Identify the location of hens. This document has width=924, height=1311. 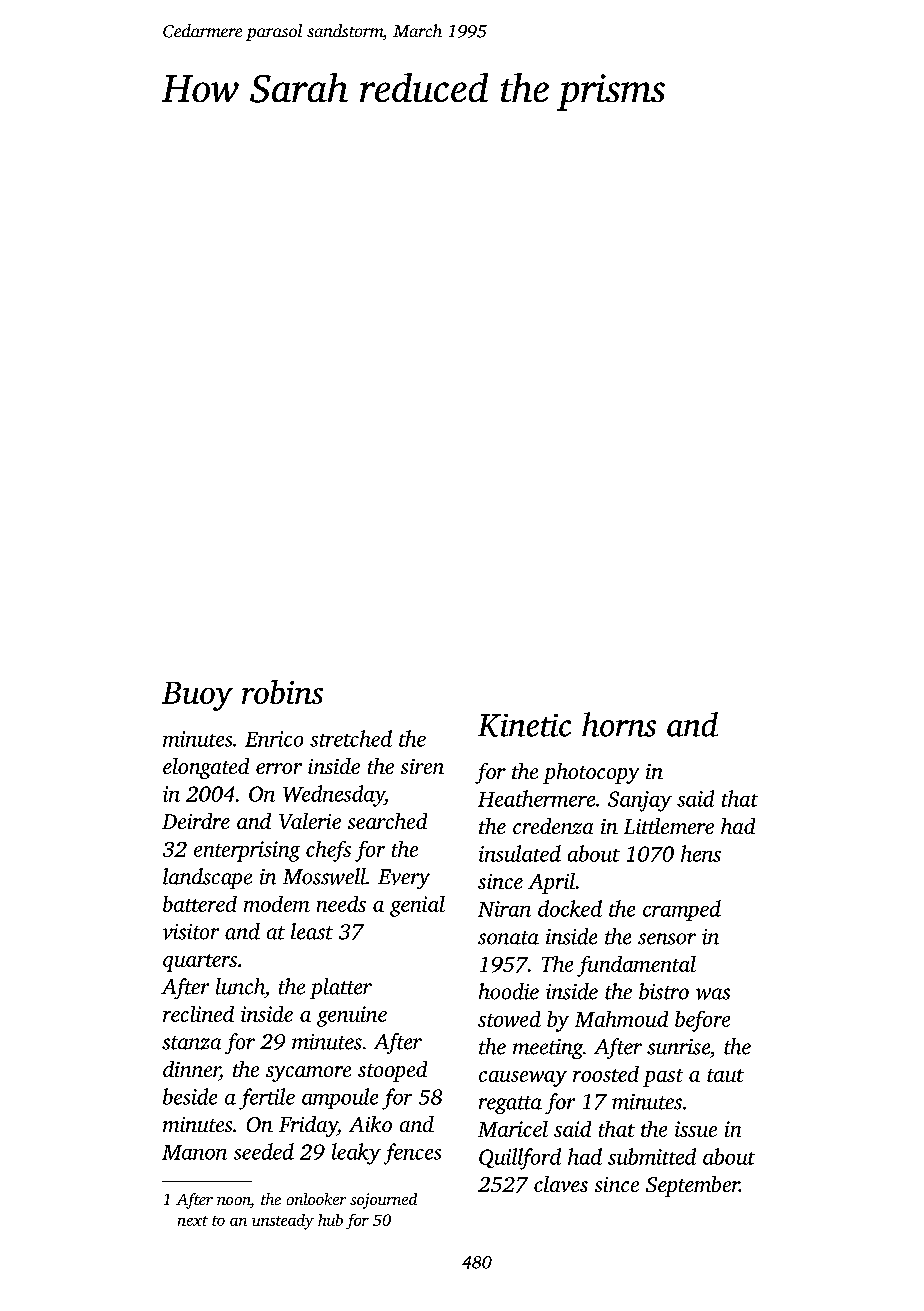
(701, 853).
